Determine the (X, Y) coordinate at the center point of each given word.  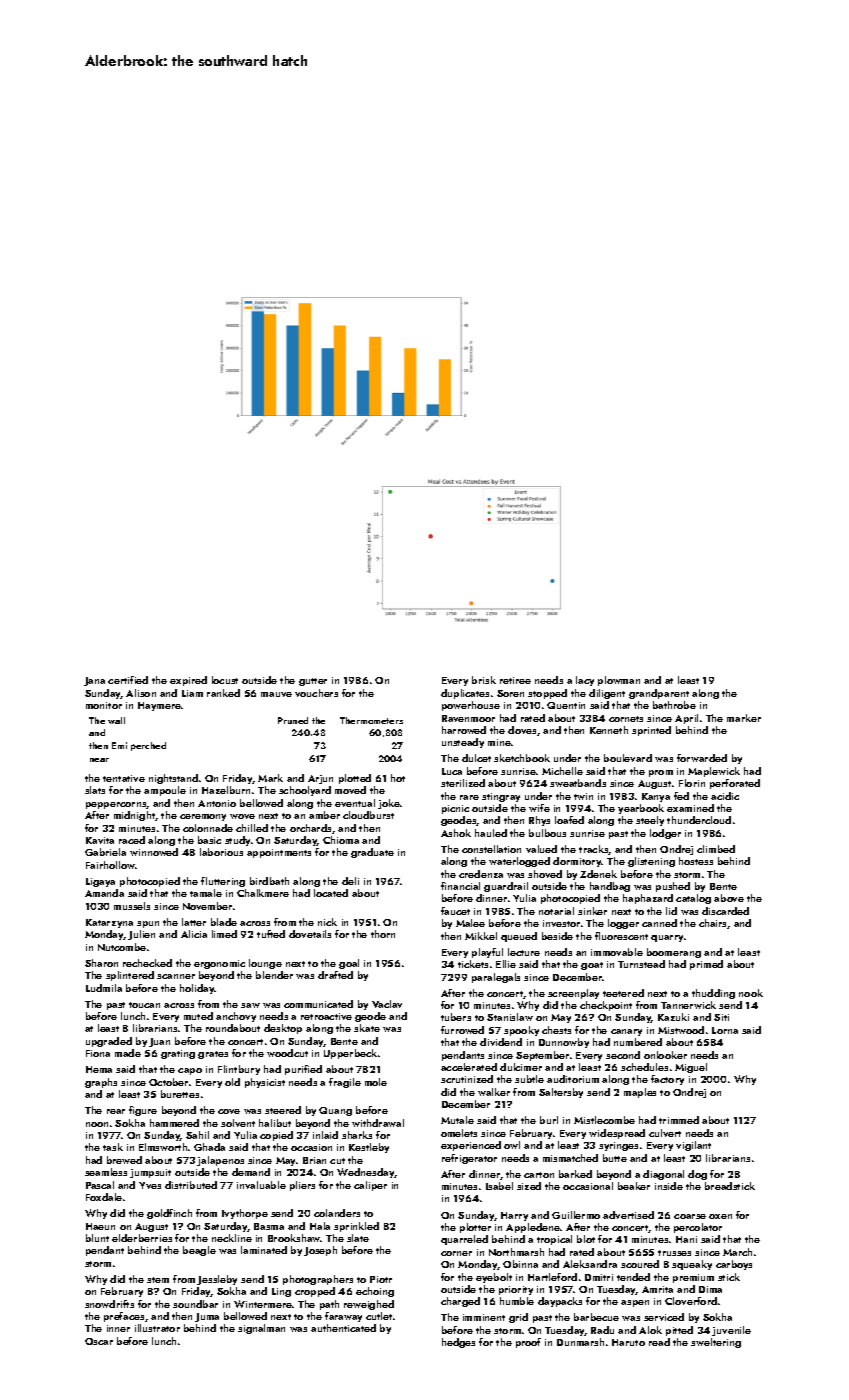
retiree (515, 680)
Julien (141, 935)
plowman (619, 681)
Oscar (99, 1341)
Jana (94, 681)
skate (367, 1028)
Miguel (691, 1068)
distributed (191, 1185)
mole (376, 1082)
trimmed (679, 1120)
